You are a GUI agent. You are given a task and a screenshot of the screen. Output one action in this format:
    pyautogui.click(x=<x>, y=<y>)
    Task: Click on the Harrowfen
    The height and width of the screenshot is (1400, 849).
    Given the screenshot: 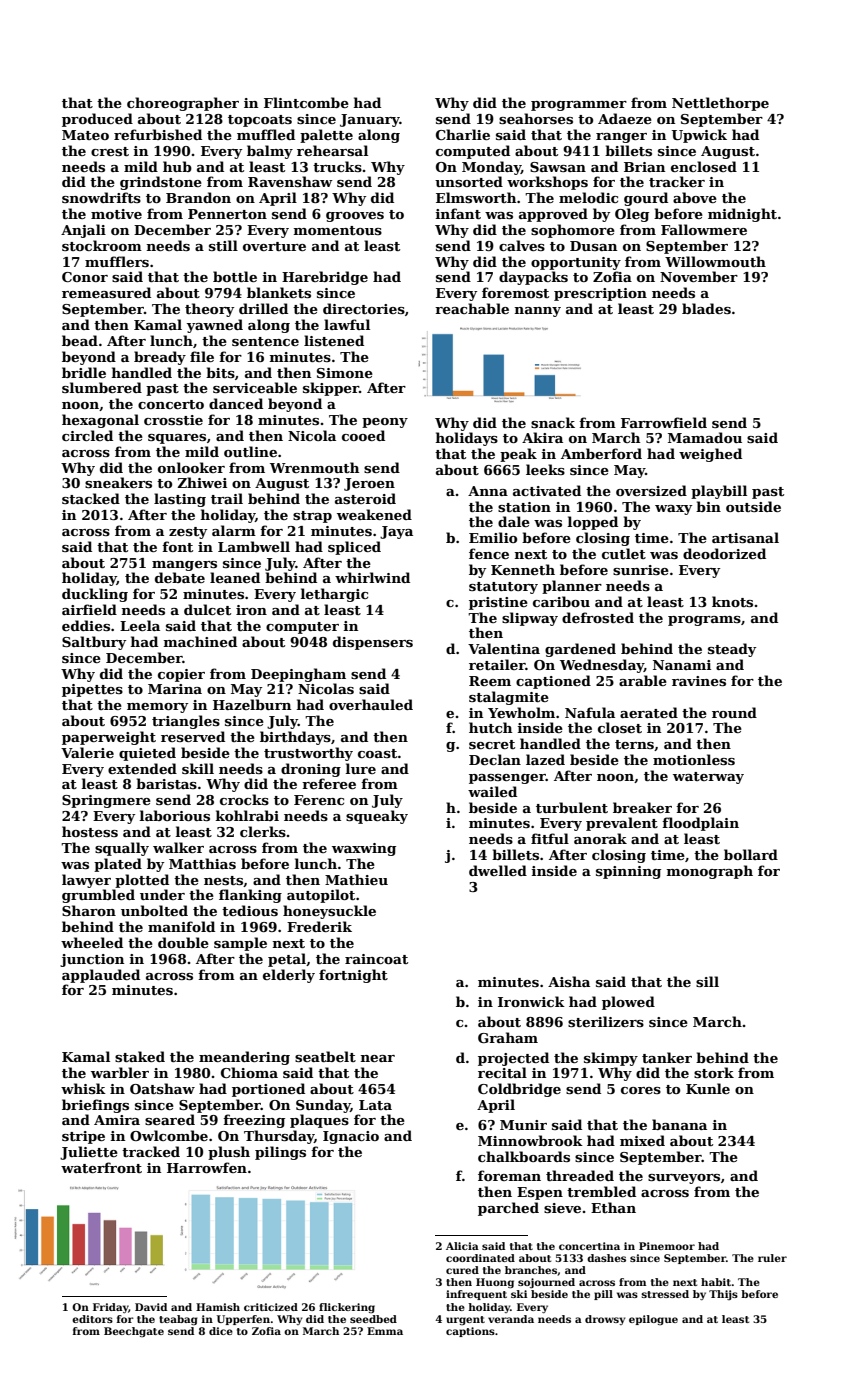 What is the action you would take?
    pyautogui.click(x=207, y=1167)
